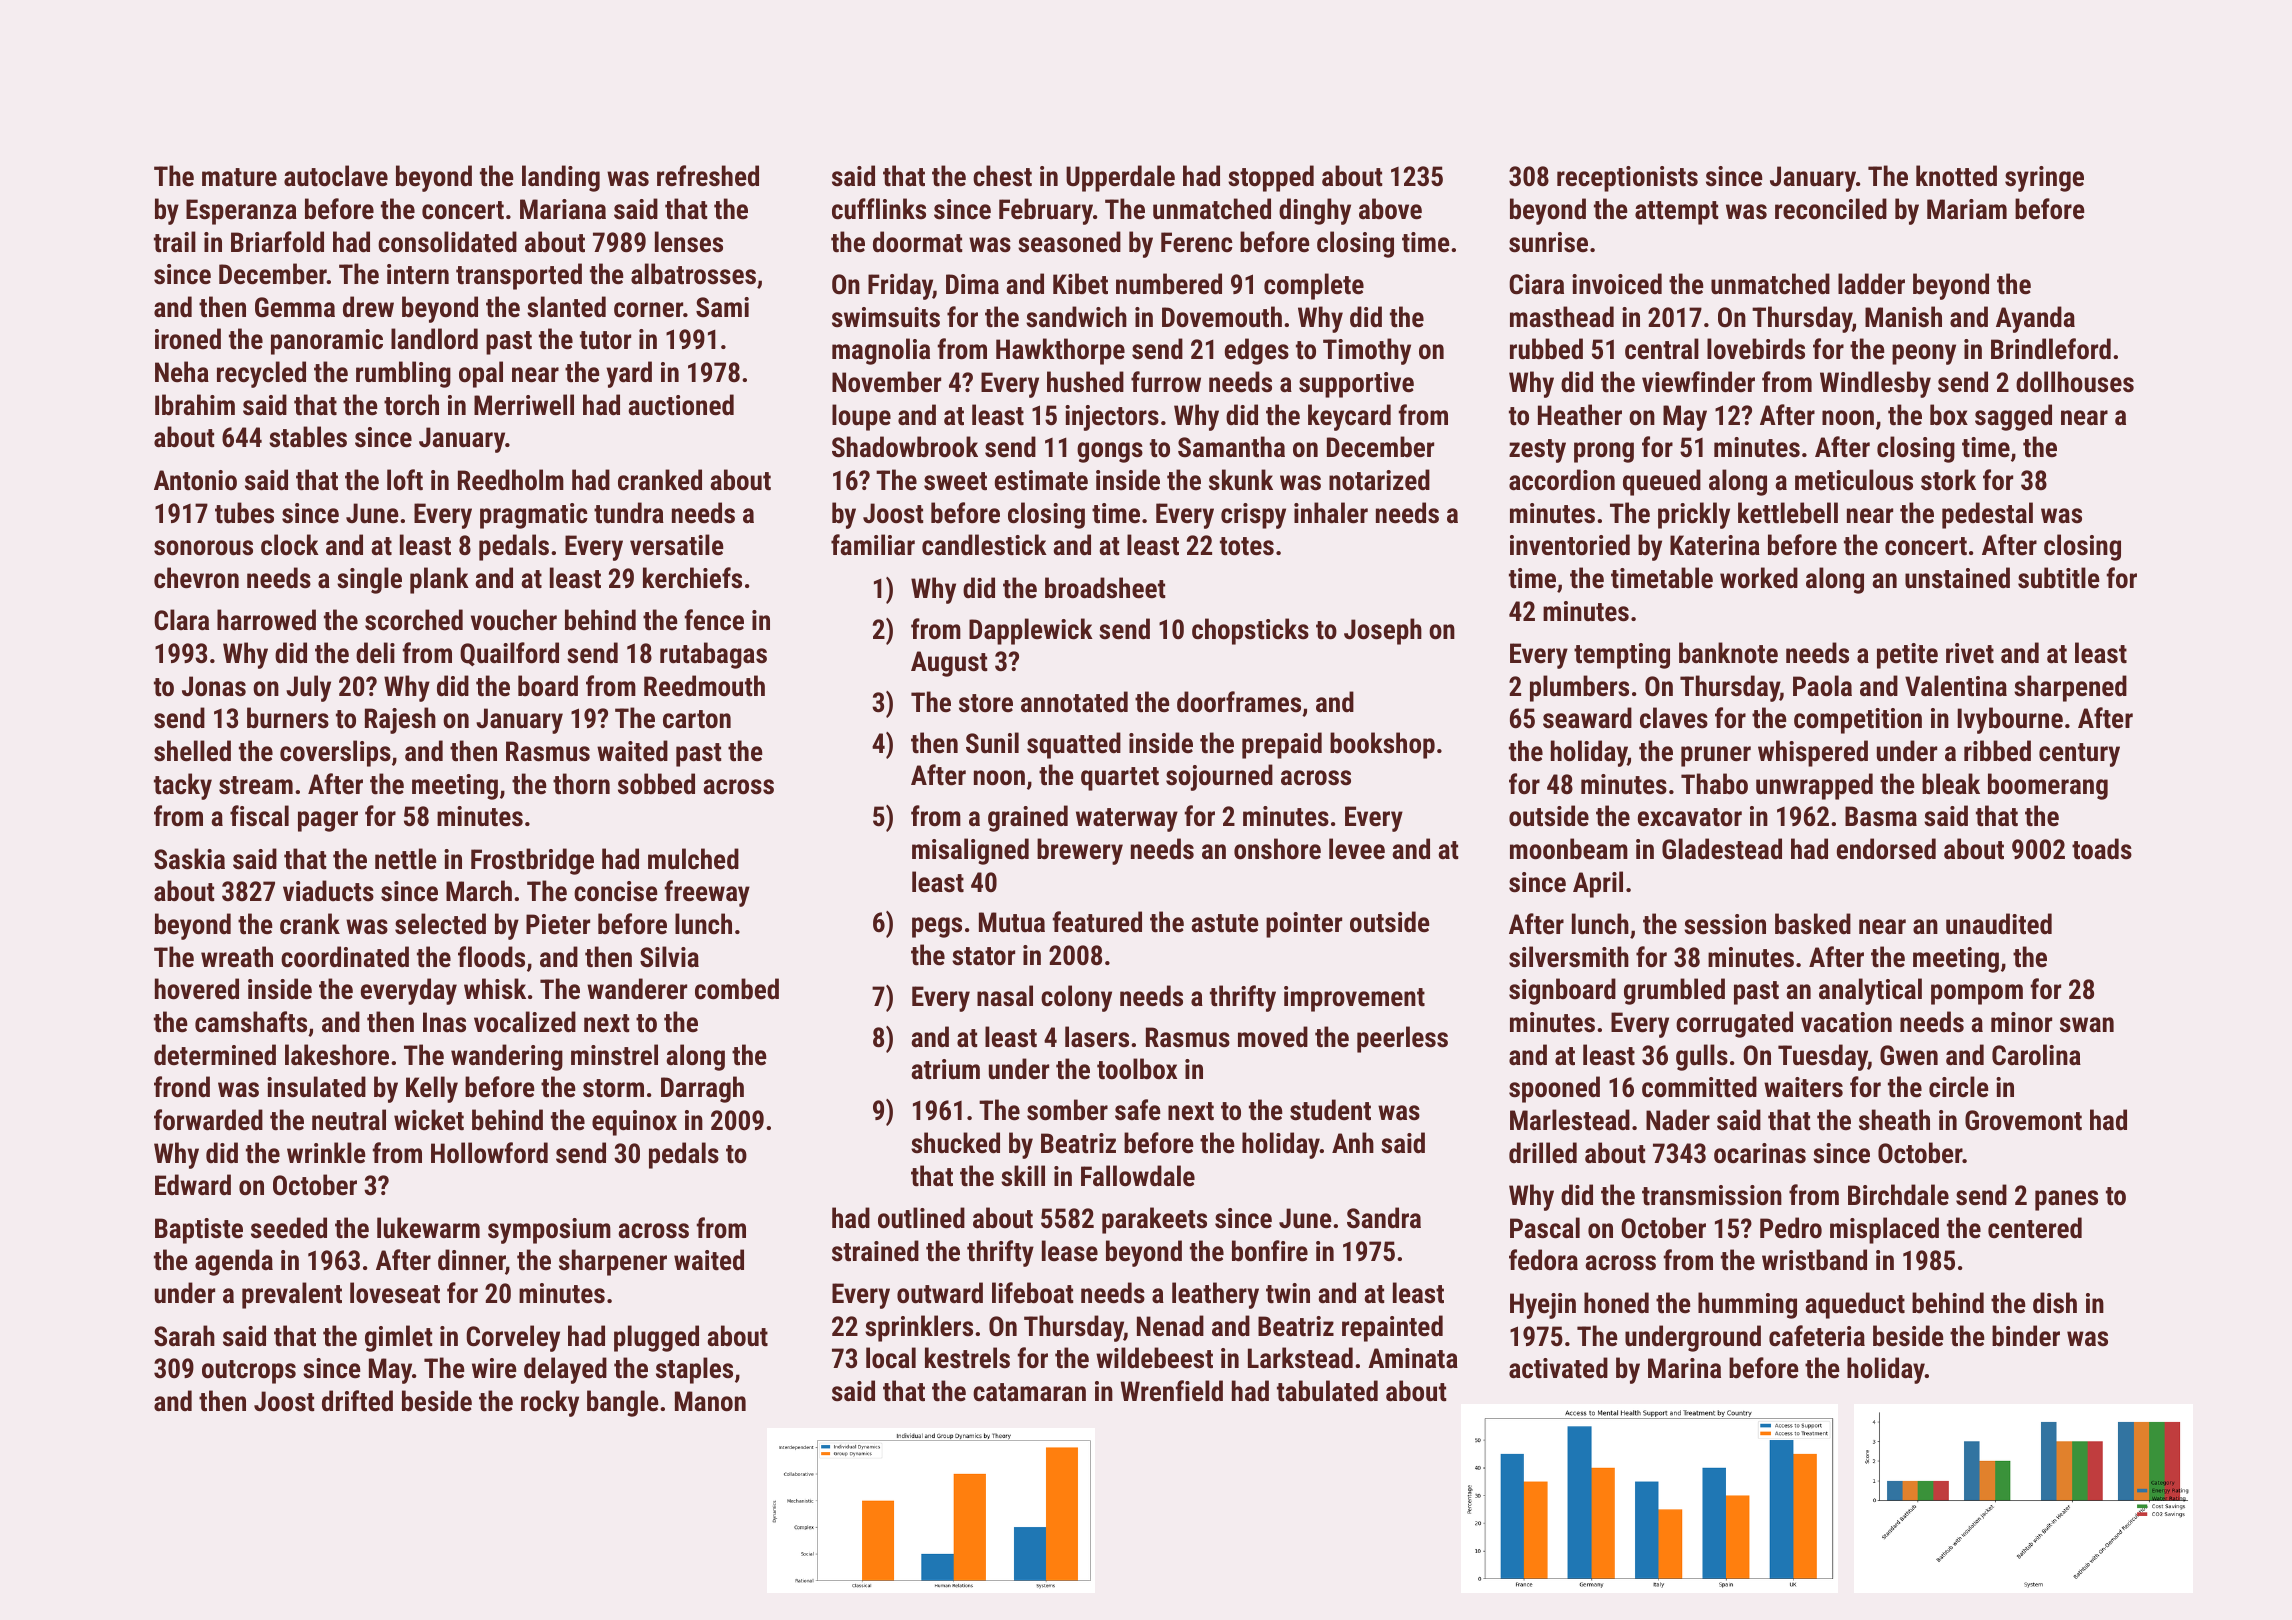  I want to click on above, so click(1390, 209).
